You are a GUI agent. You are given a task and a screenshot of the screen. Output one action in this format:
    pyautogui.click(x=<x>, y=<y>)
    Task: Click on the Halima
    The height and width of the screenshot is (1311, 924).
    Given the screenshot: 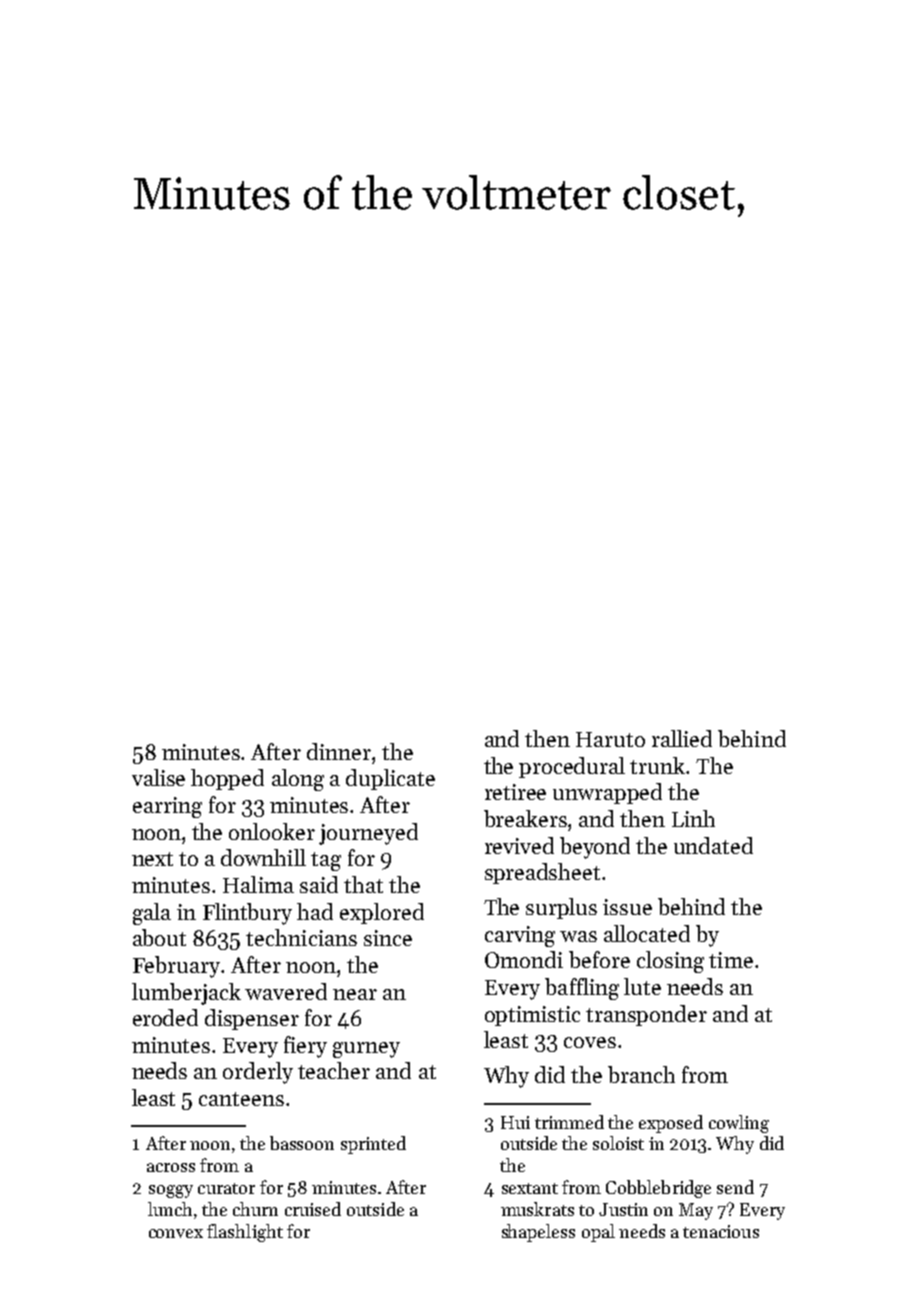 What is the action you would take?
    pyautogui.click(x=258, y=884)
